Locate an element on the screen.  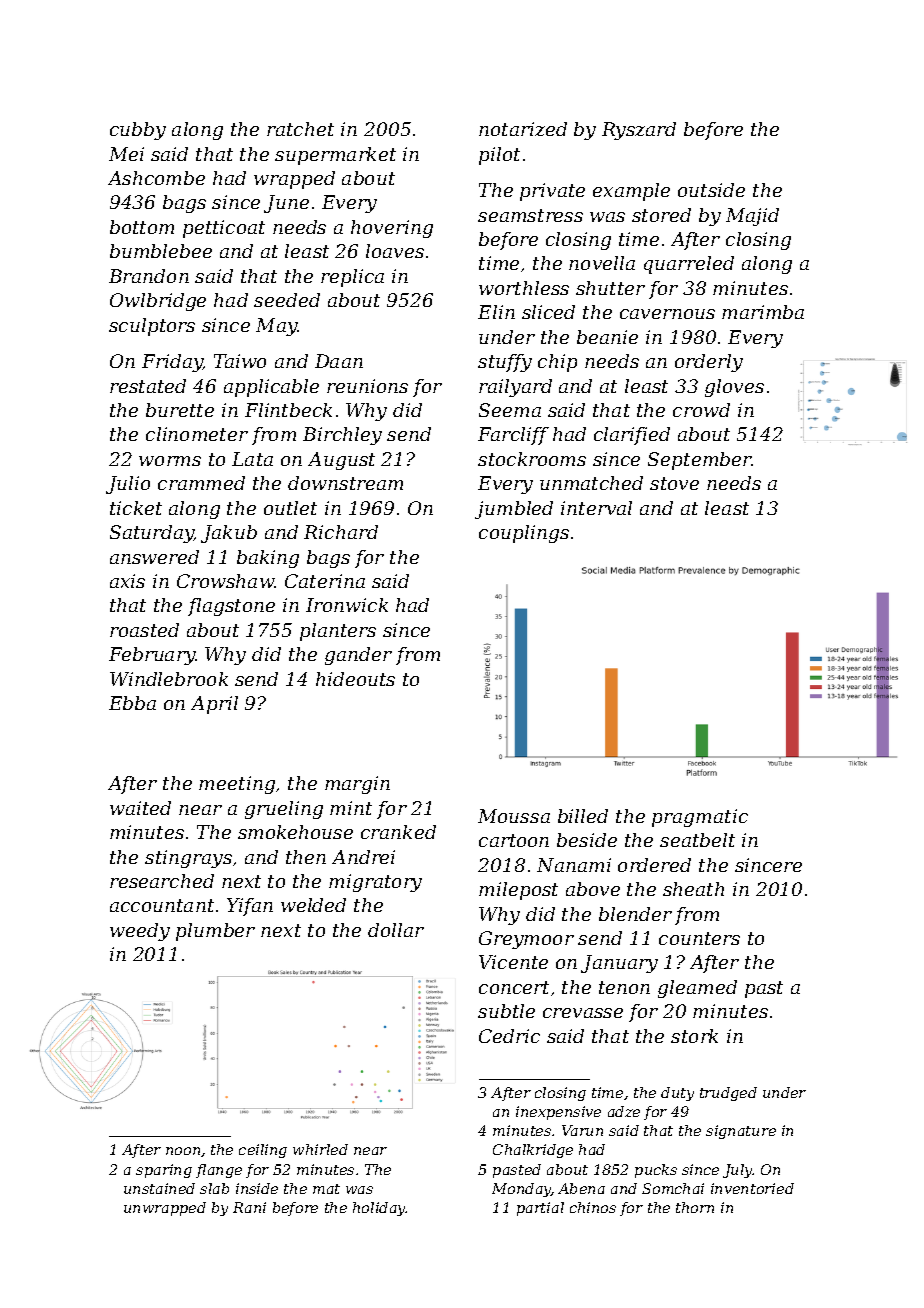
Moussa is located at coordinates (514, 816).
